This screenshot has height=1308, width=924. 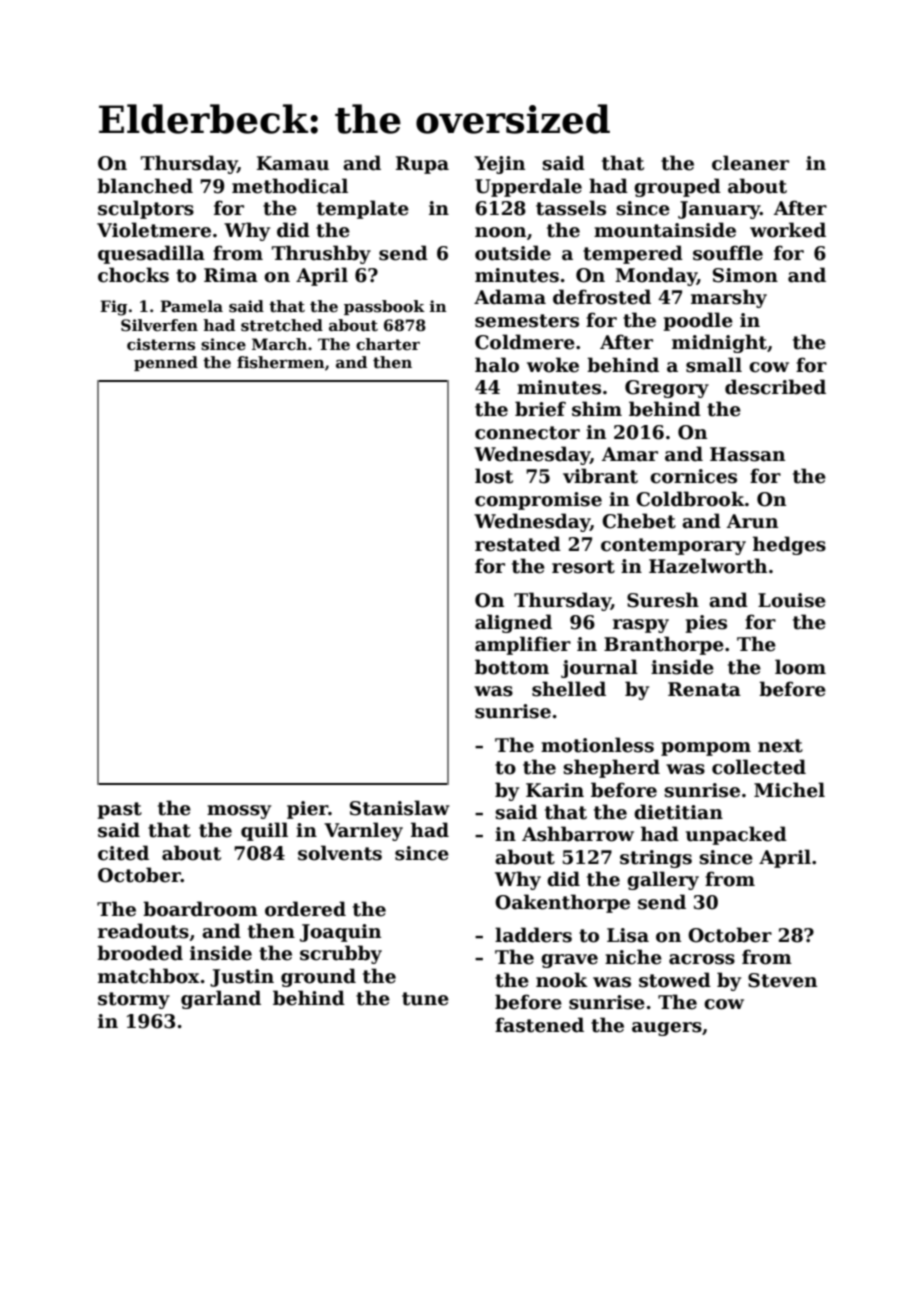 I want to click on lost, so click(x=494, y=476).
